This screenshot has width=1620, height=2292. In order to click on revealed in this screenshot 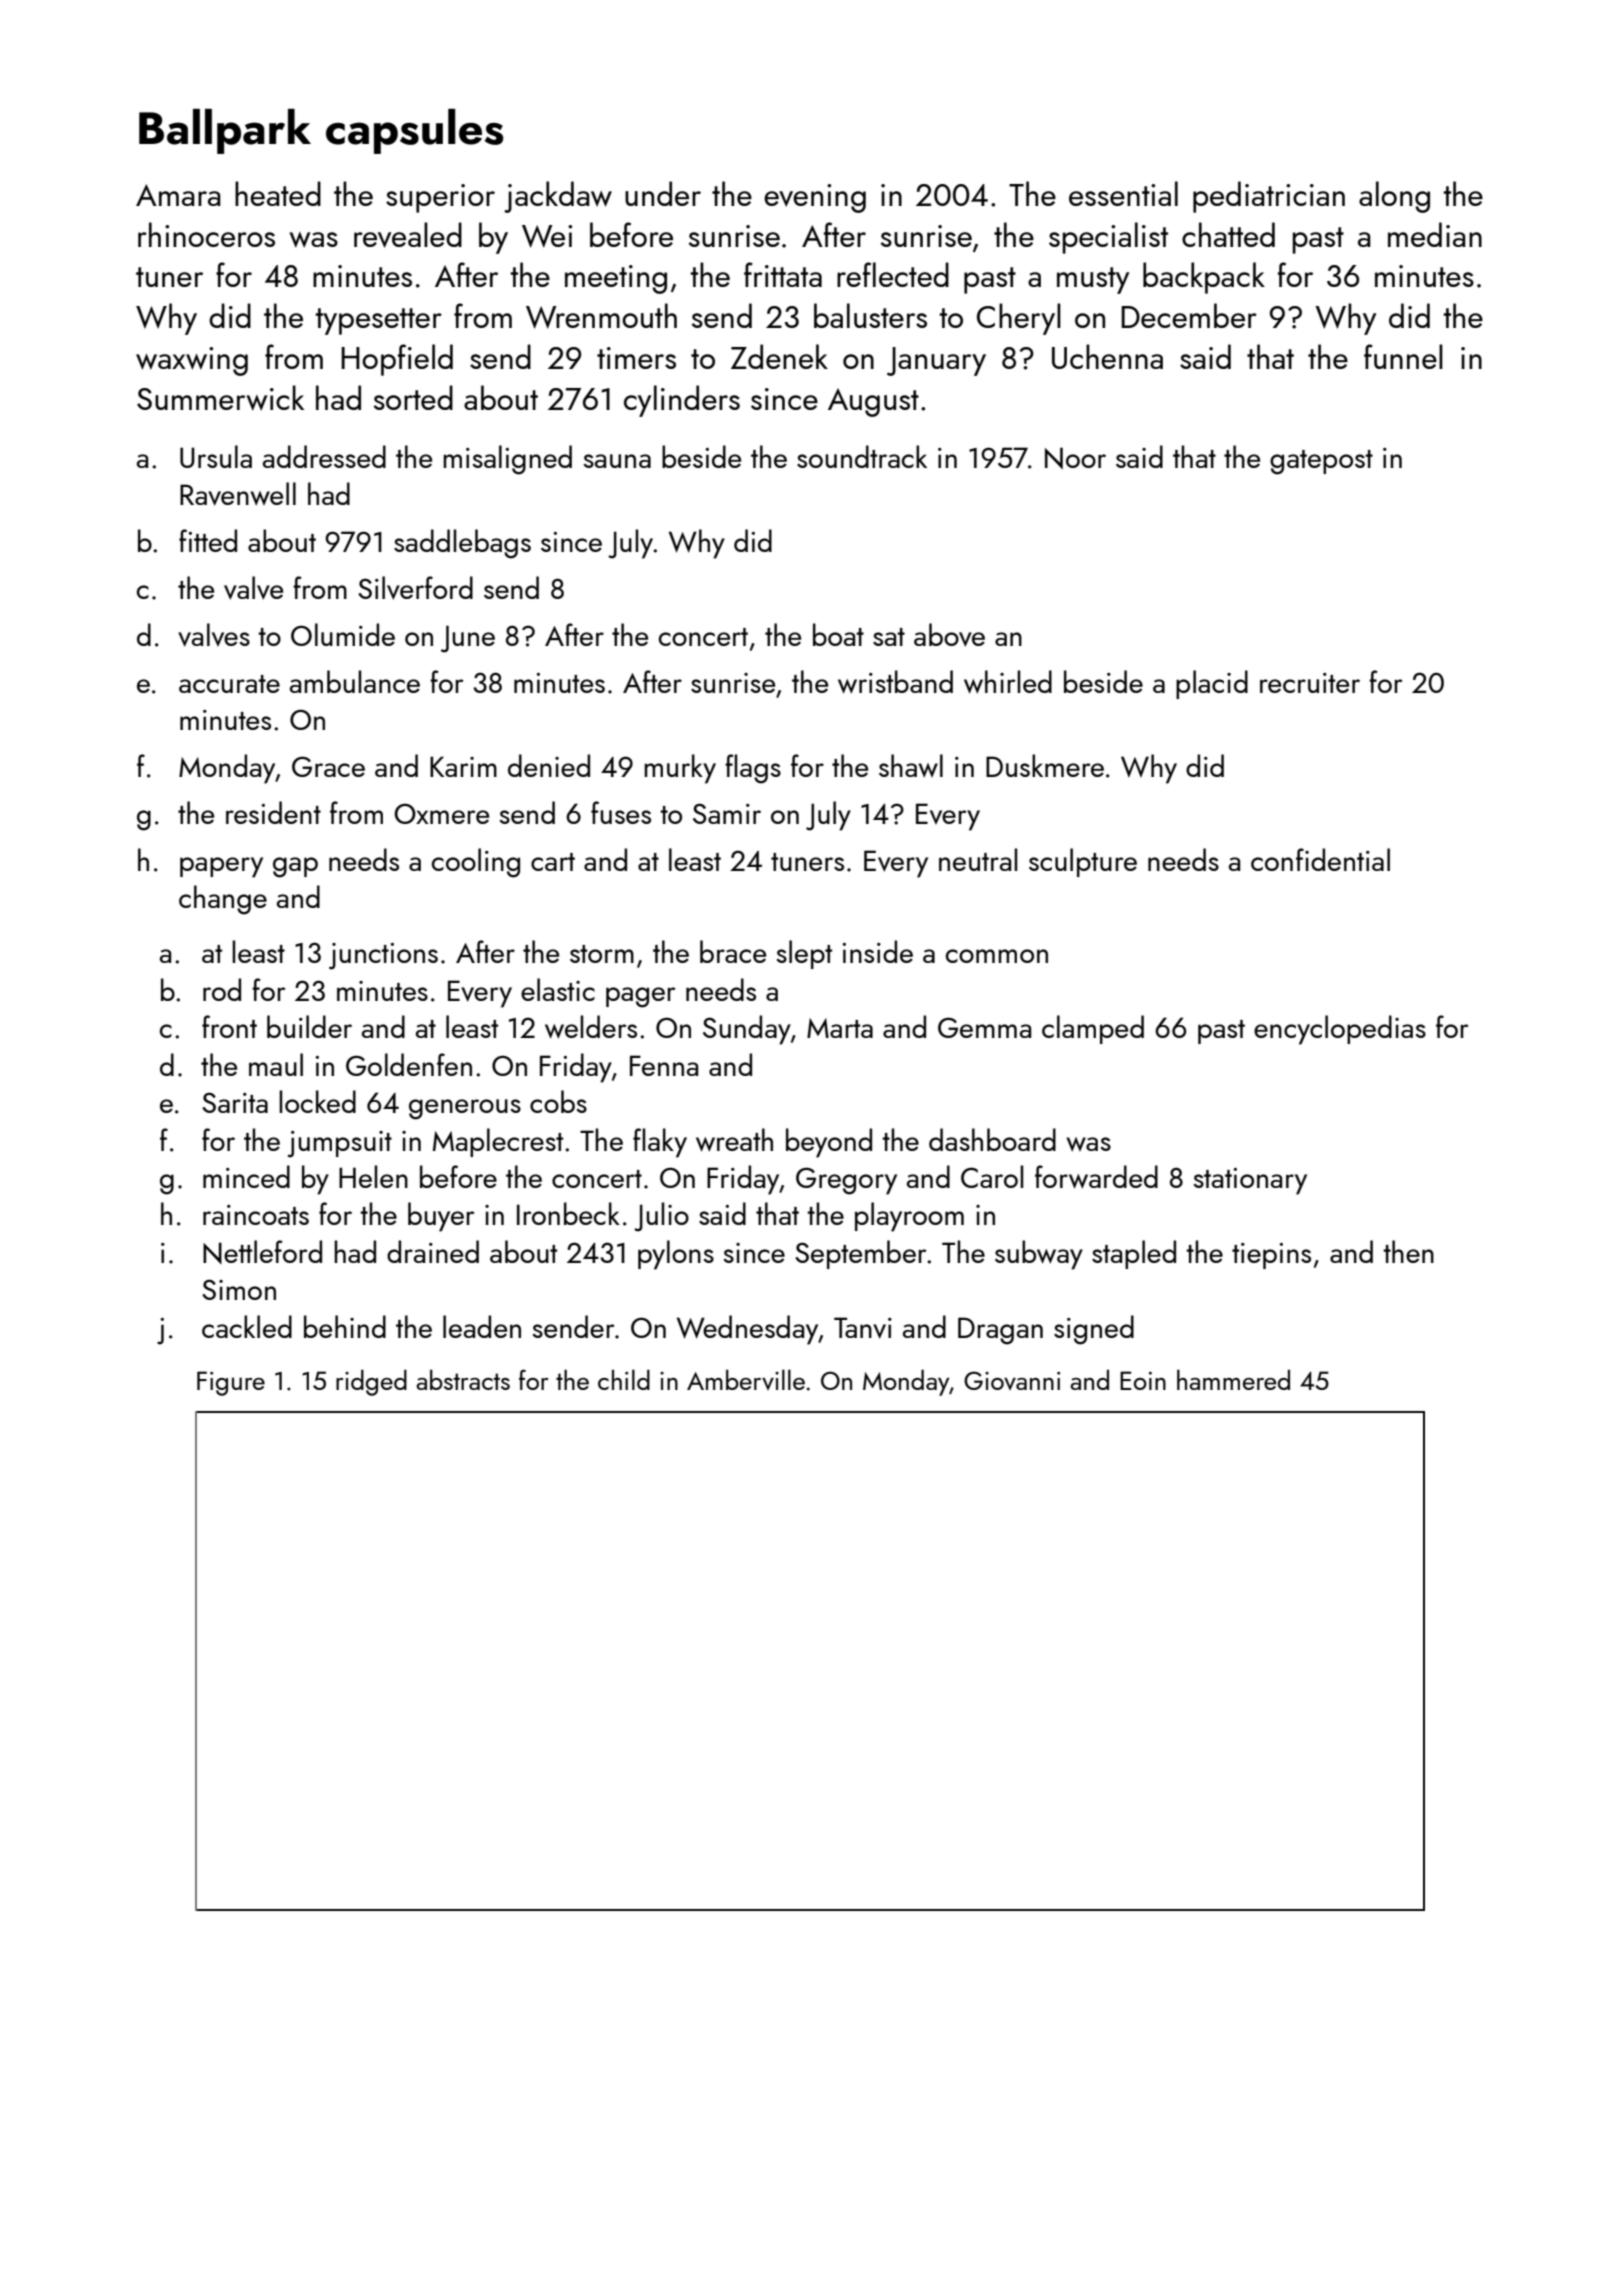, I will do `click(408, 235)`.
